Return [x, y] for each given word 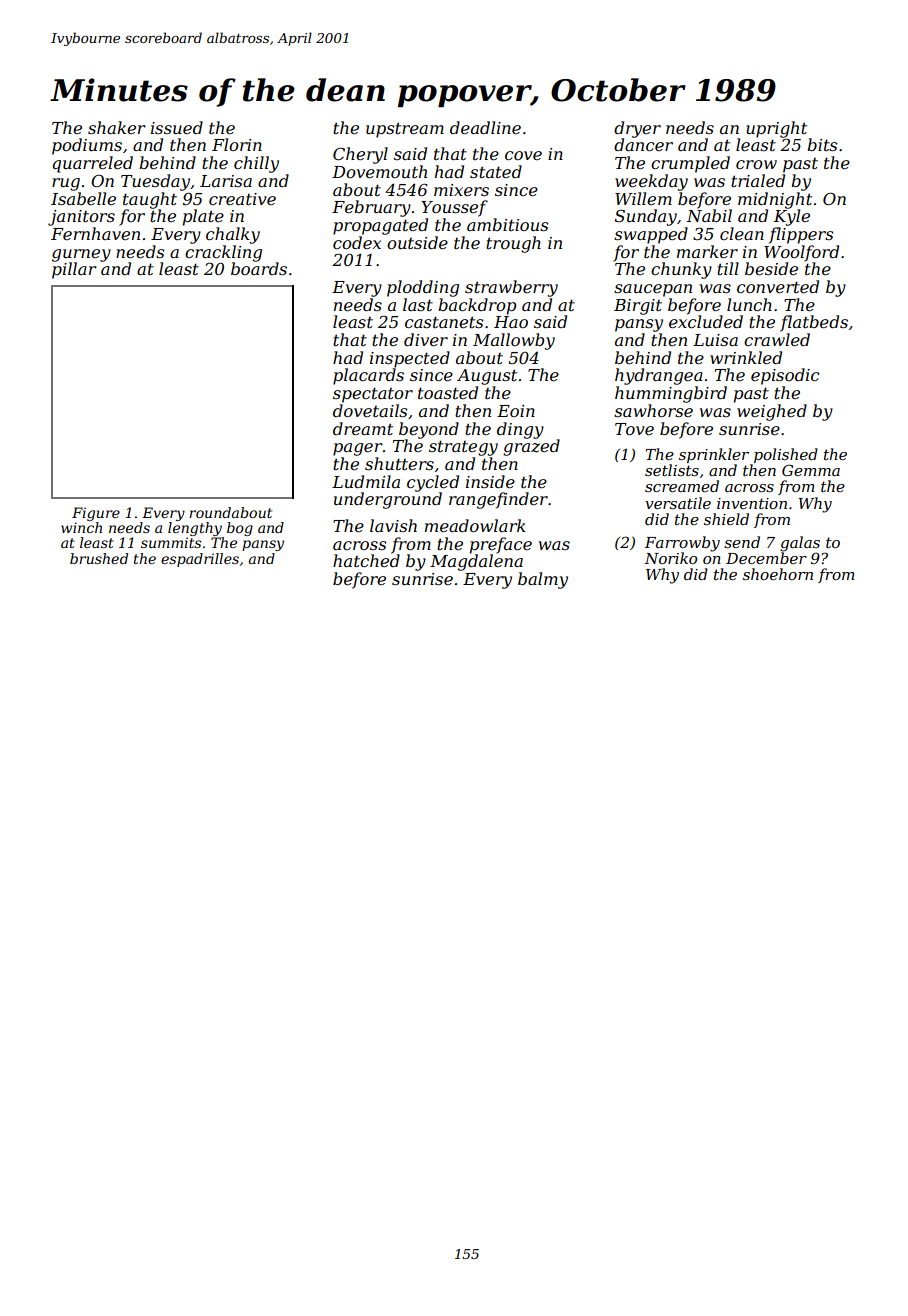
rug [66, 184]
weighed [772, 412]
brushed [99, 558]
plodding [423, 288]
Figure [96, 514]
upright [776, 129]
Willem [643, 198]
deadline [485, 127]
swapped [651, 235]
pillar [74, 270]
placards [368, 376]
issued [177, 127]
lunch [749, 304]
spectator [373, 395]
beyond [429, 430]
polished [786, 455]
